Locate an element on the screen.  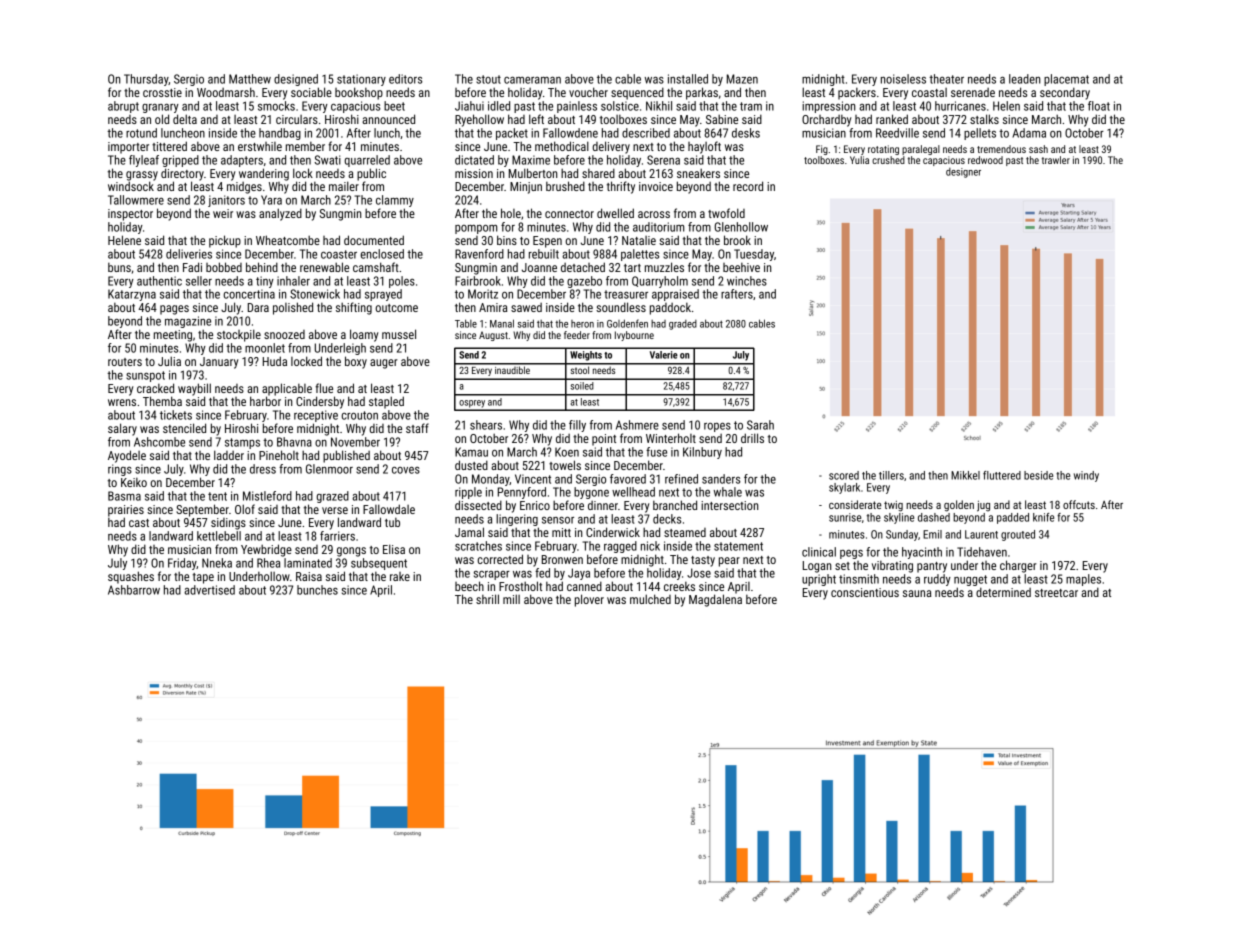
flyleaf is located at coordinates (144, 161).
